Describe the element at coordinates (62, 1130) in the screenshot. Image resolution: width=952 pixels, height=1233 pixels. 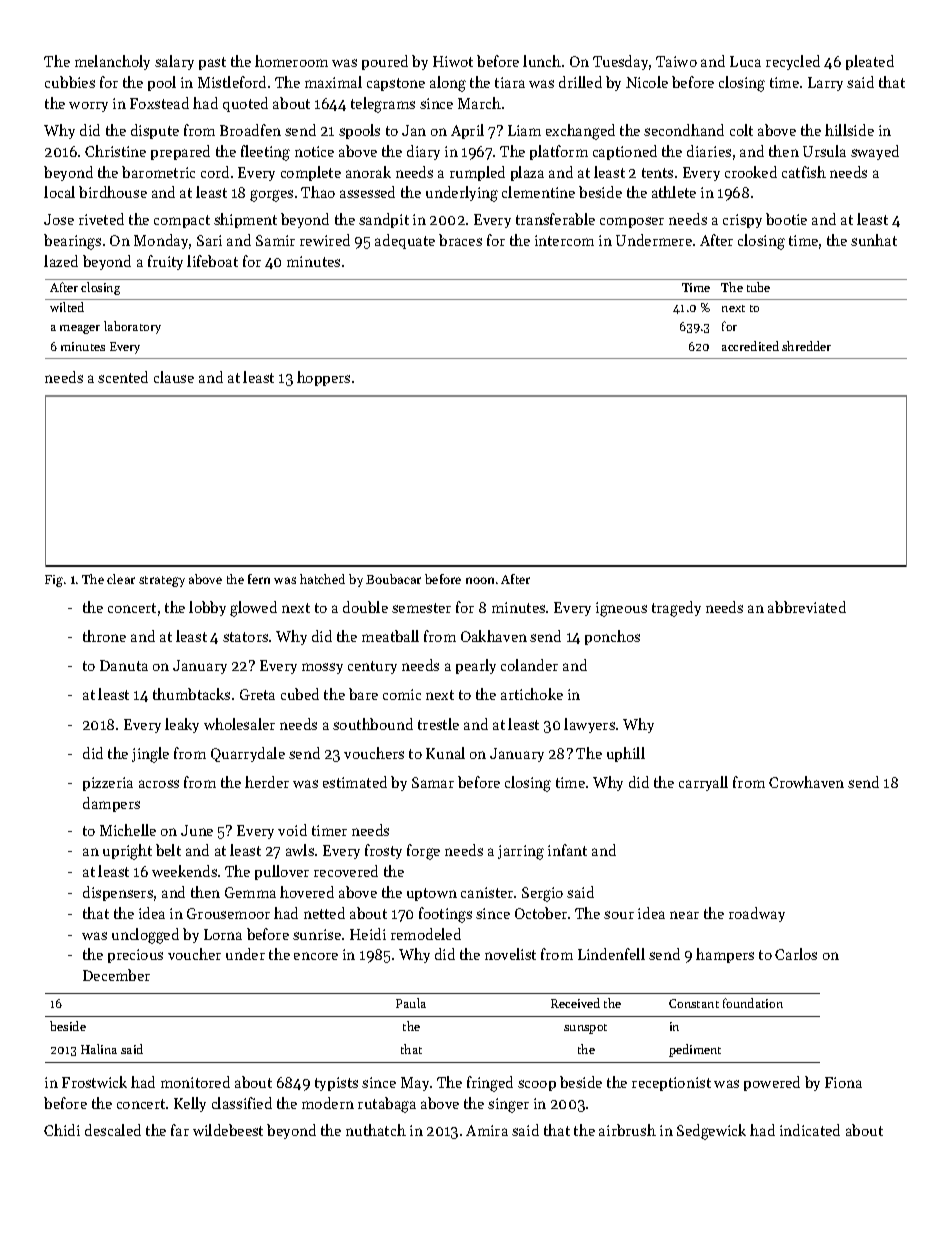
I see `Chidi` at that location.
